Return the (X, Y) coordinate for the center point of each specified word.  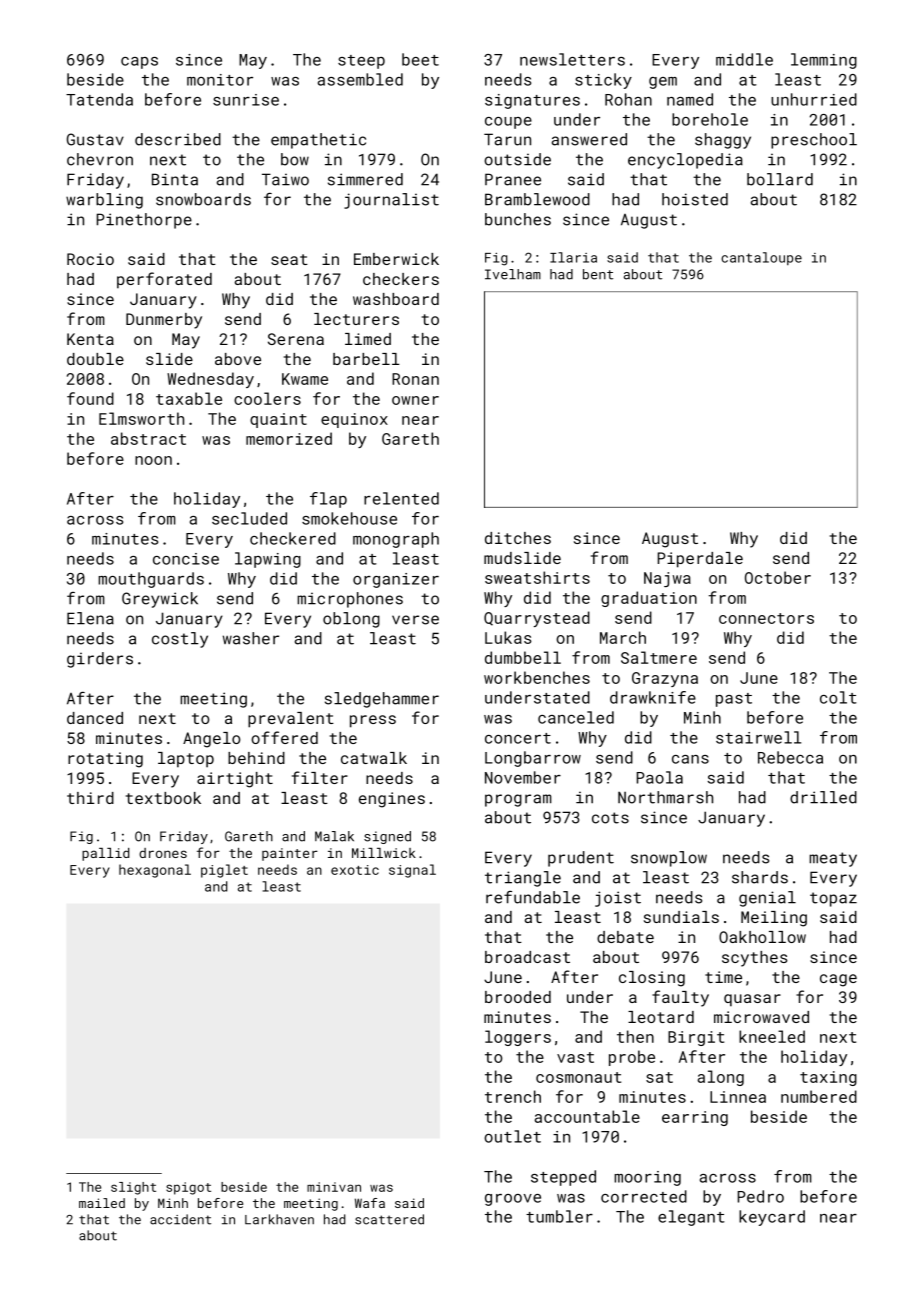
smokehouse (349, 518)
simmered (365, 179)
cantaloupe (761, 258)
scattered (389, 1219)
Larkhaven (279, 1219)
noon (153, 460)
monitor (220, 80)
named (690, 99)
